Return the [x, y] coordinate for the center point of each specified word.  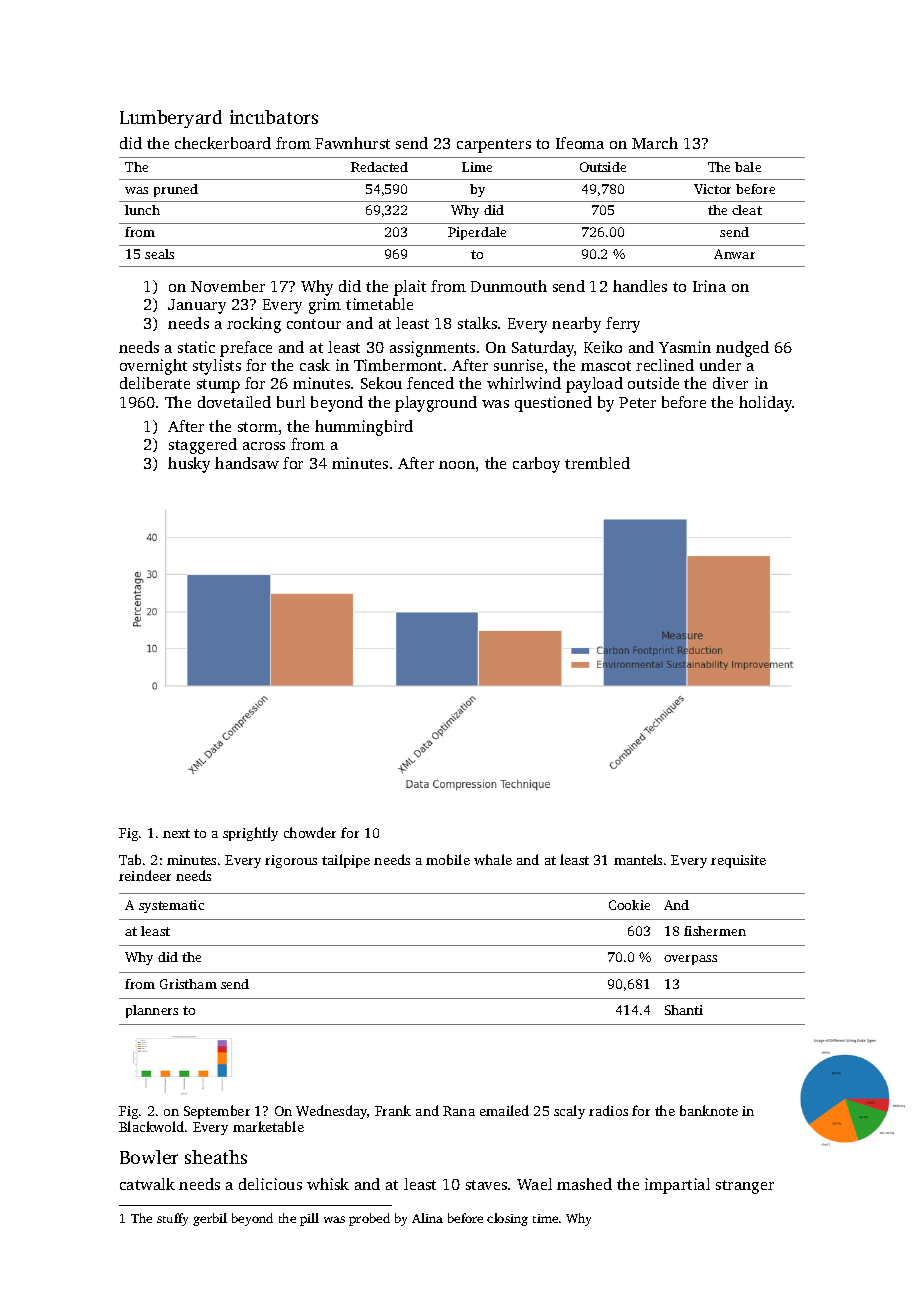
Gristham [188, 984]
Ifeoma [580, 143]
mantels [638, 859]
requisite [738, 861]
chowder [310, 832]
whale [493, 859]
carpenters [494, 146]
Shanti [684, 1010]
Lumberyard [171, 119]
